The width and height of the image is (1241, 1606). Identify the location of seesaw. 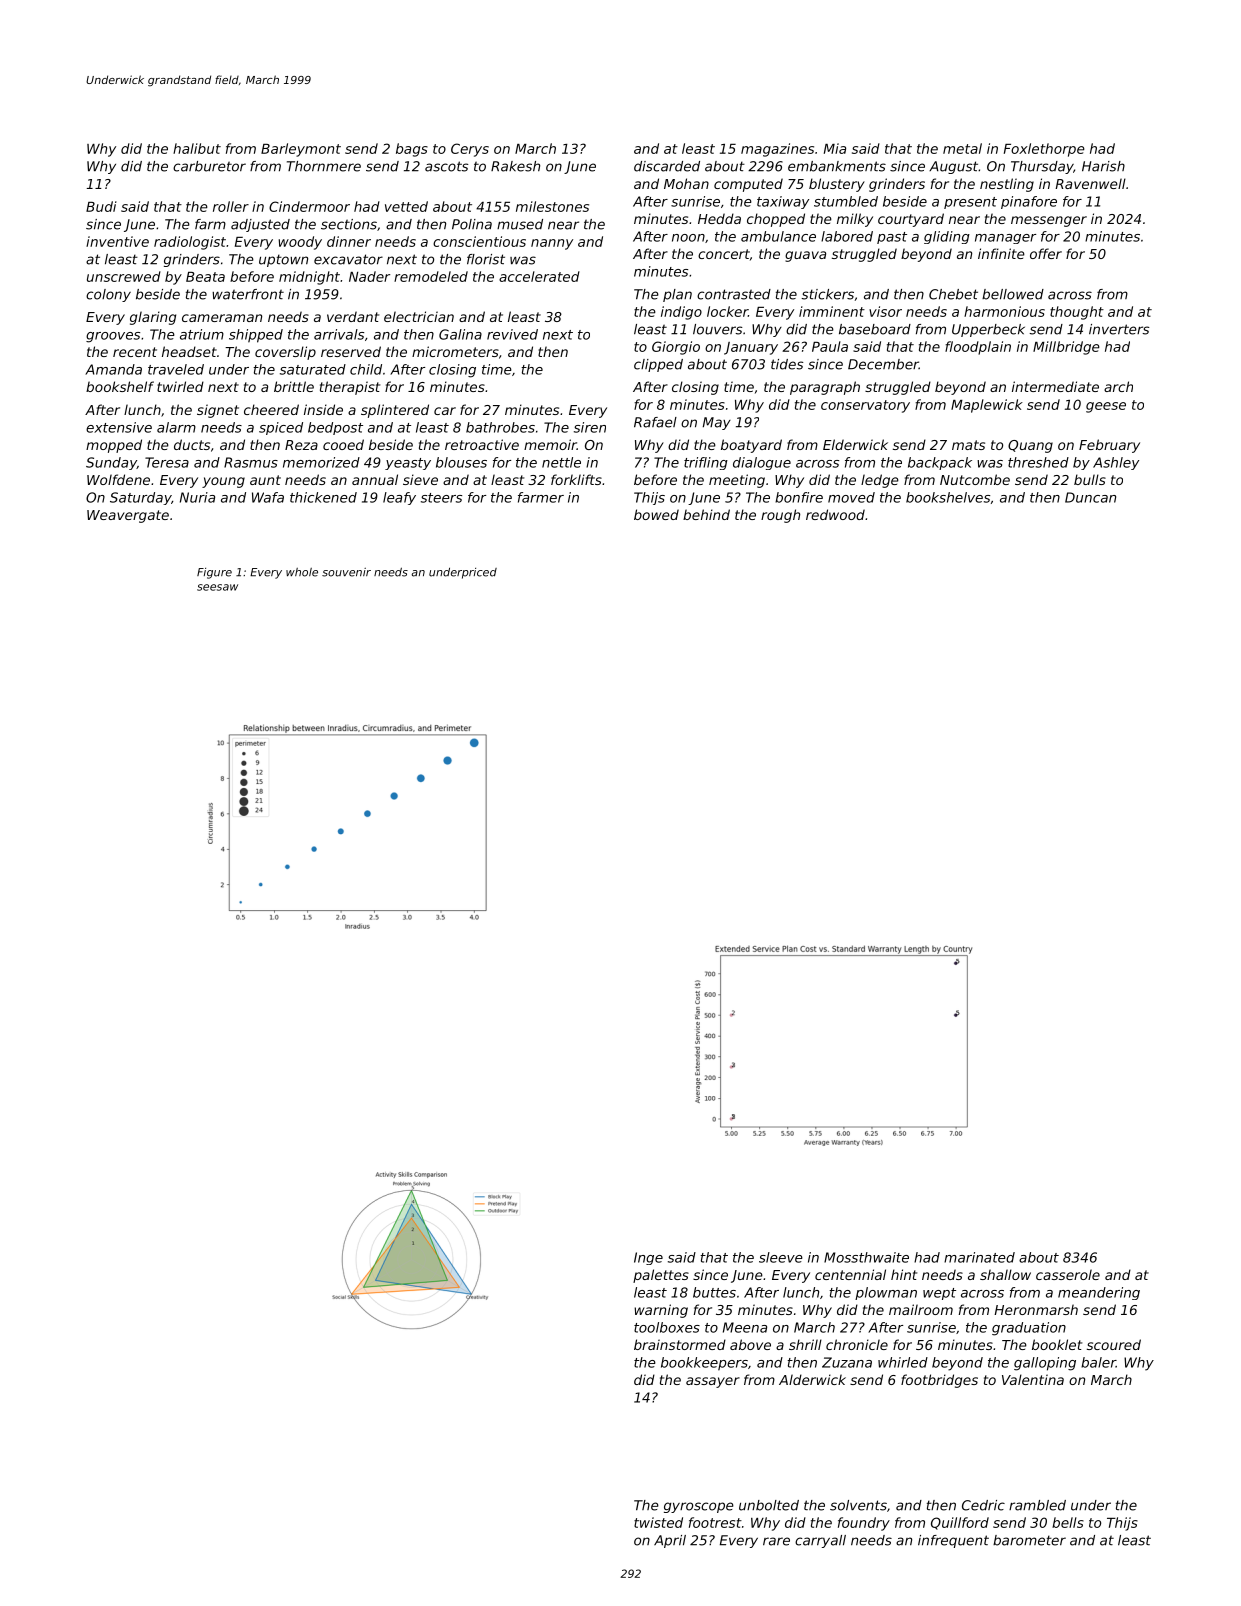
(217, 587).
